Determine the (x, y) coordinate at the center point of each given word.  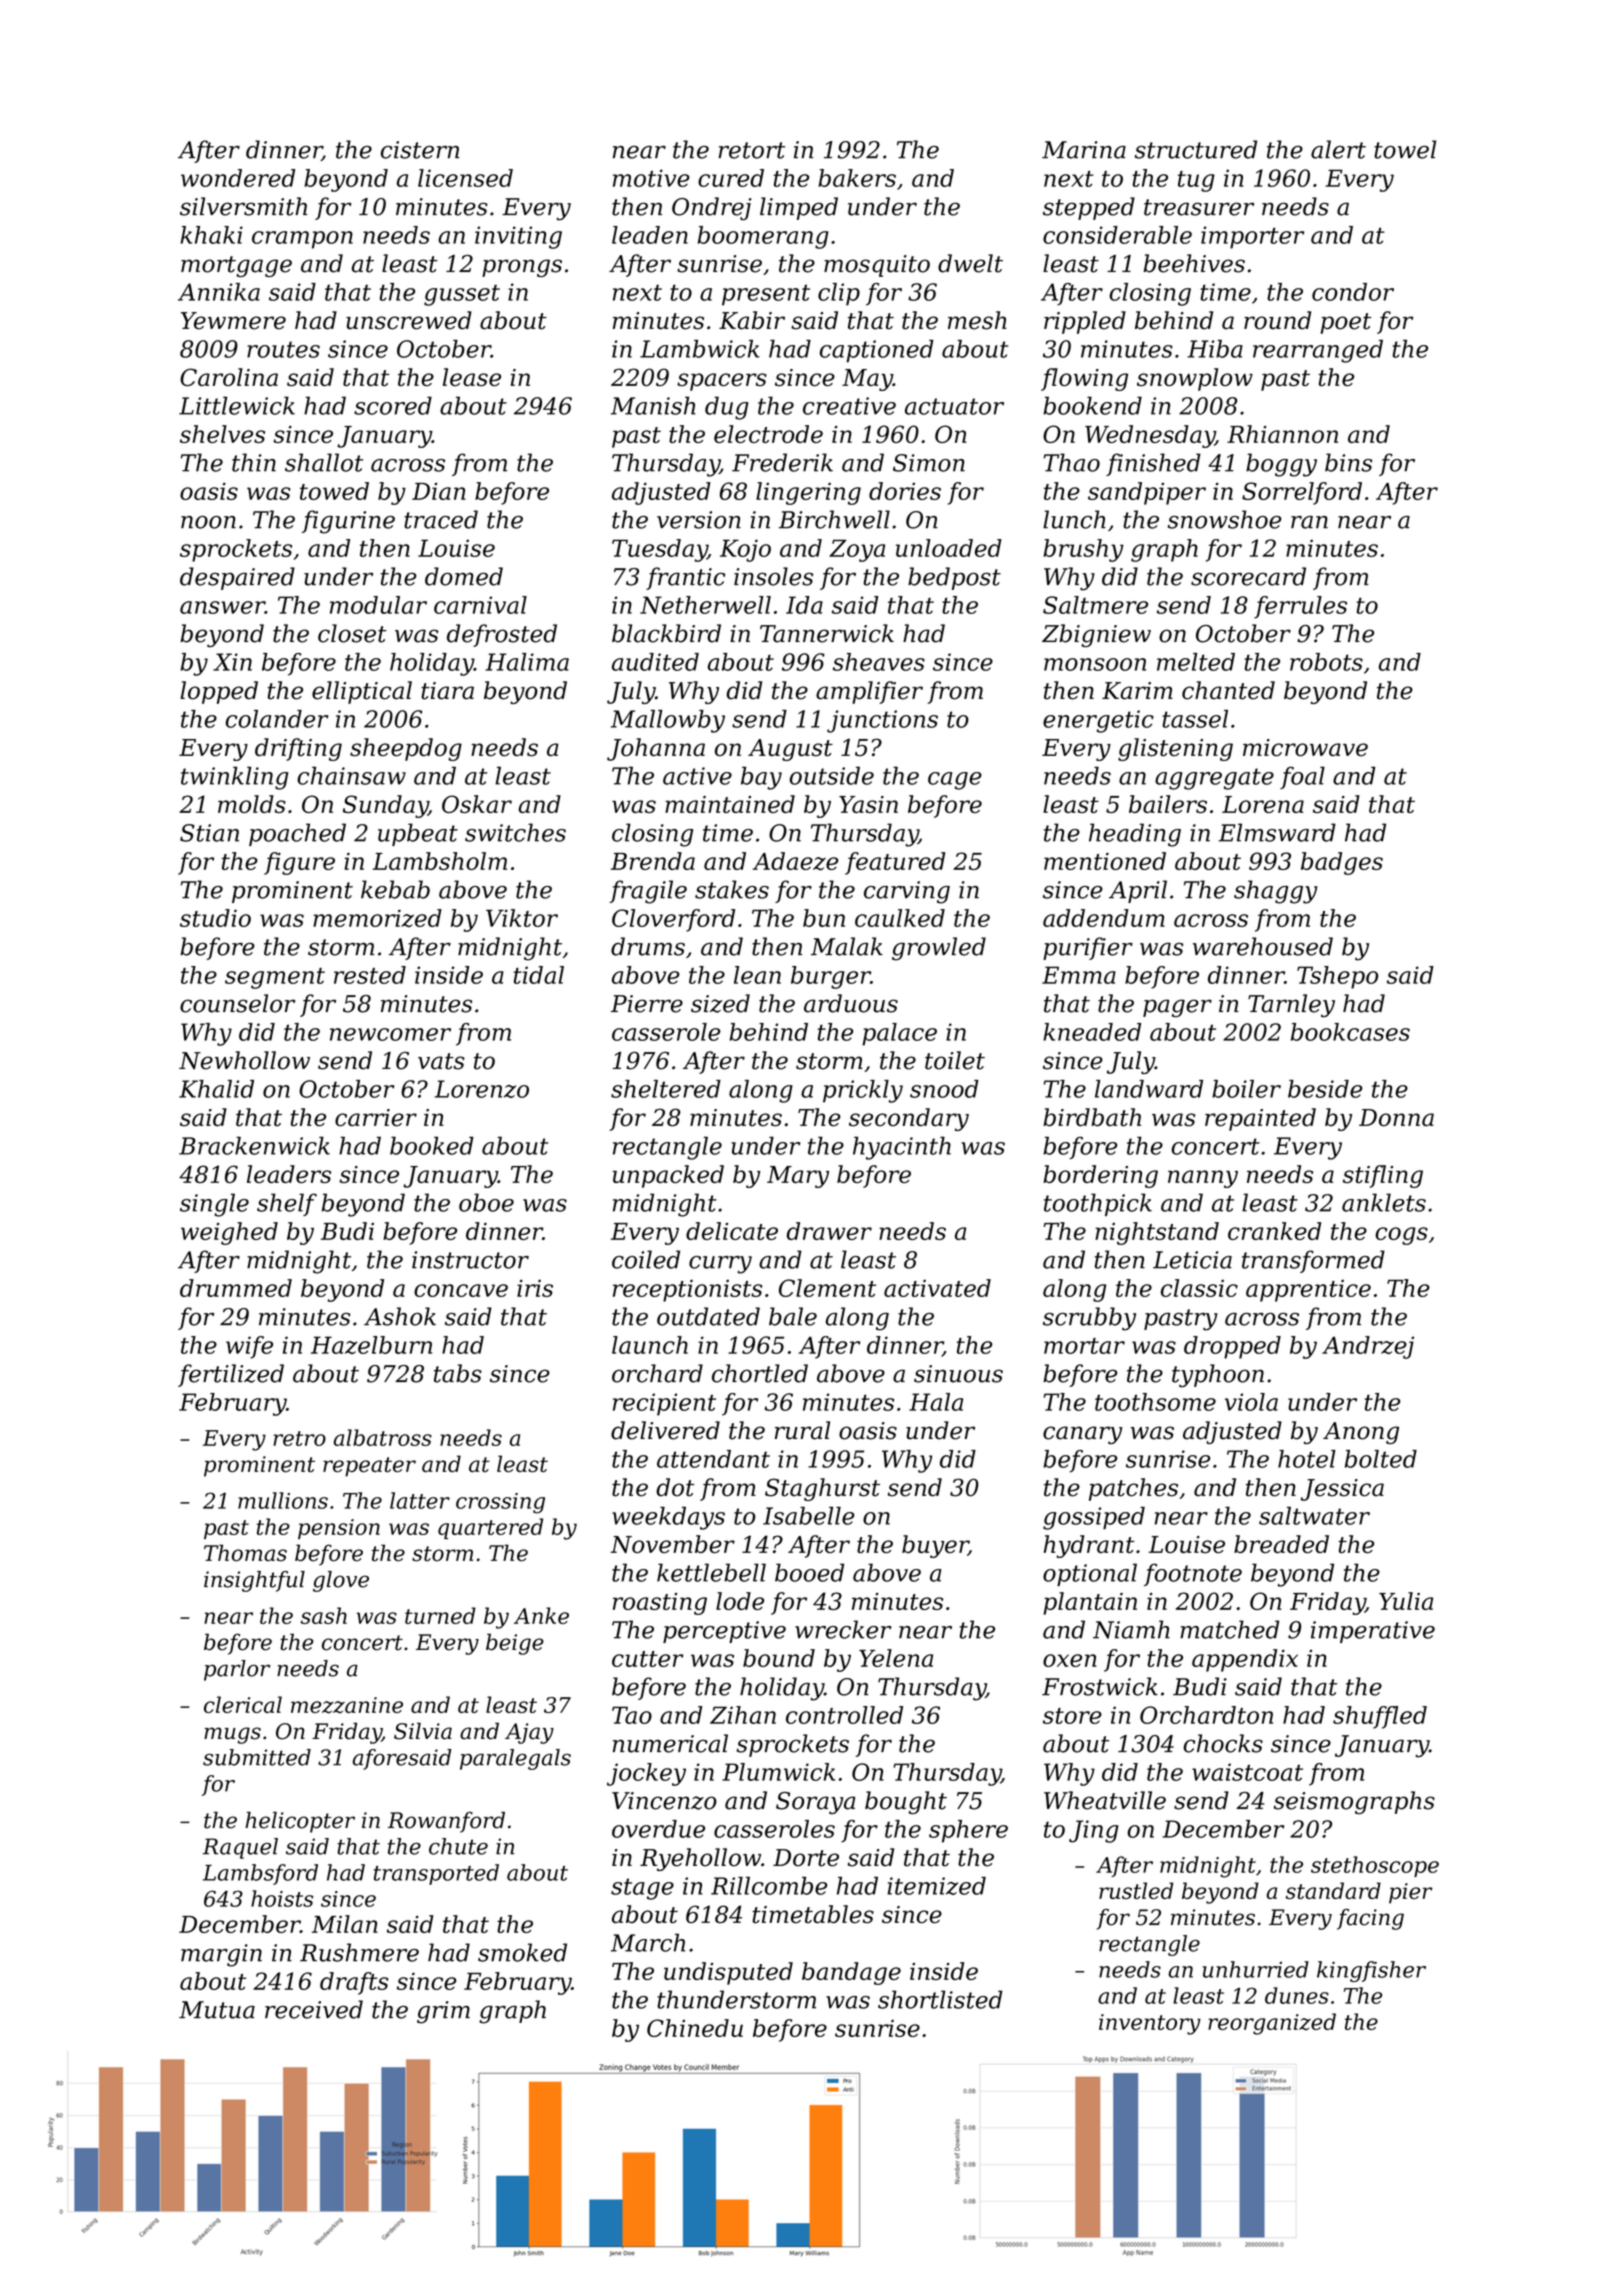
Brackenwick (254, 1145)
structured (1196, 149)
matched (1229, 1629)
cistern (420, 150)
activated (937, 1288)
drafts (354, 1983)
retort (751, 150)
